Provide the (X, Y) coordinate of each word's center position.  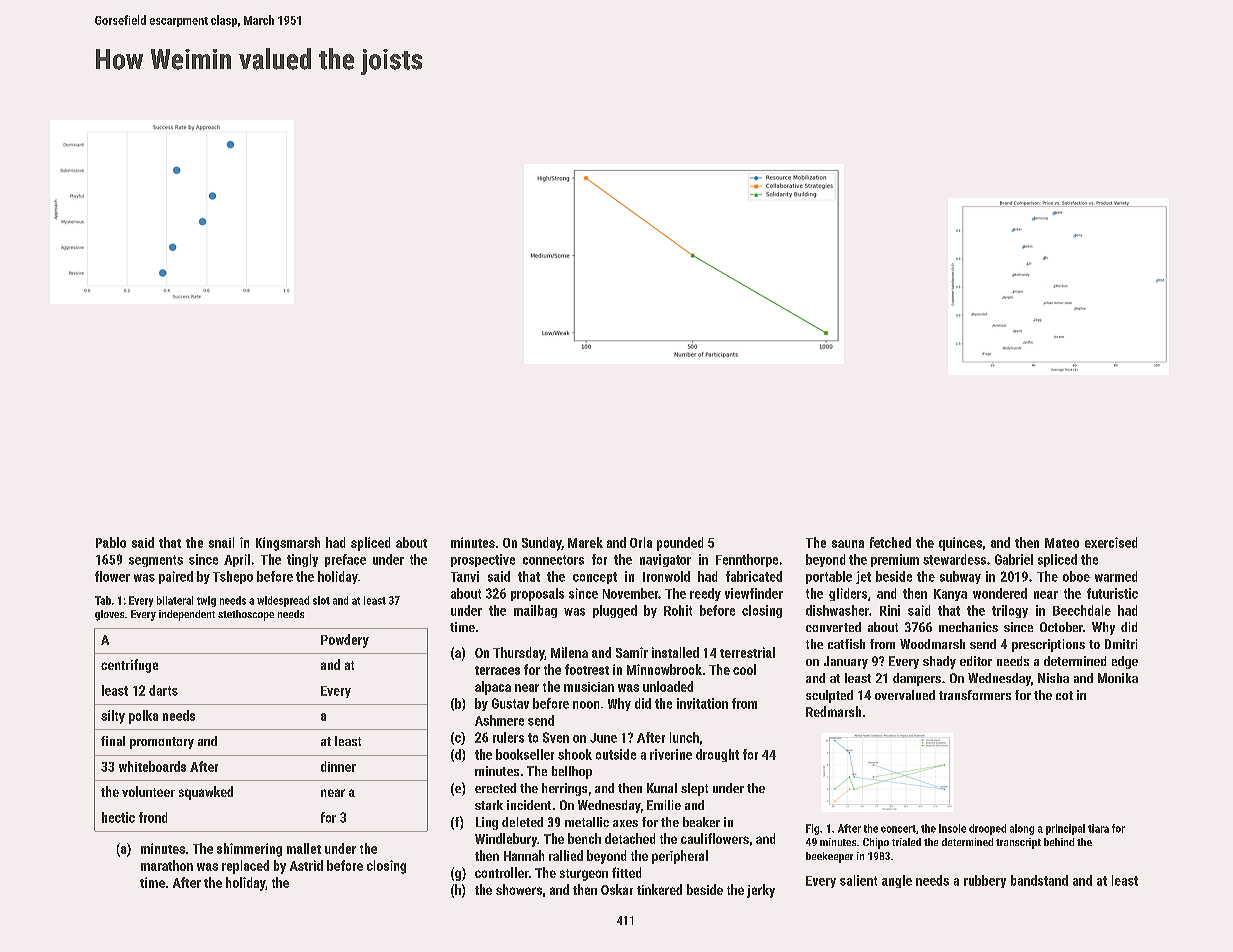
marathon (167, 865)
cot (1064, 695)
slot (321, 600)
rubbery (985, 881)
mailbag (535, 611)
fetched (890, 542)
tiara (1098, 828)
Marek (585, 542)
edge (1125, 662)
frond (153, 817)
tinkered (659, 889)
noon (586, 705)
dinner (338, 766)
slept (694, 789)
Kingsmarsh (288, 544)
